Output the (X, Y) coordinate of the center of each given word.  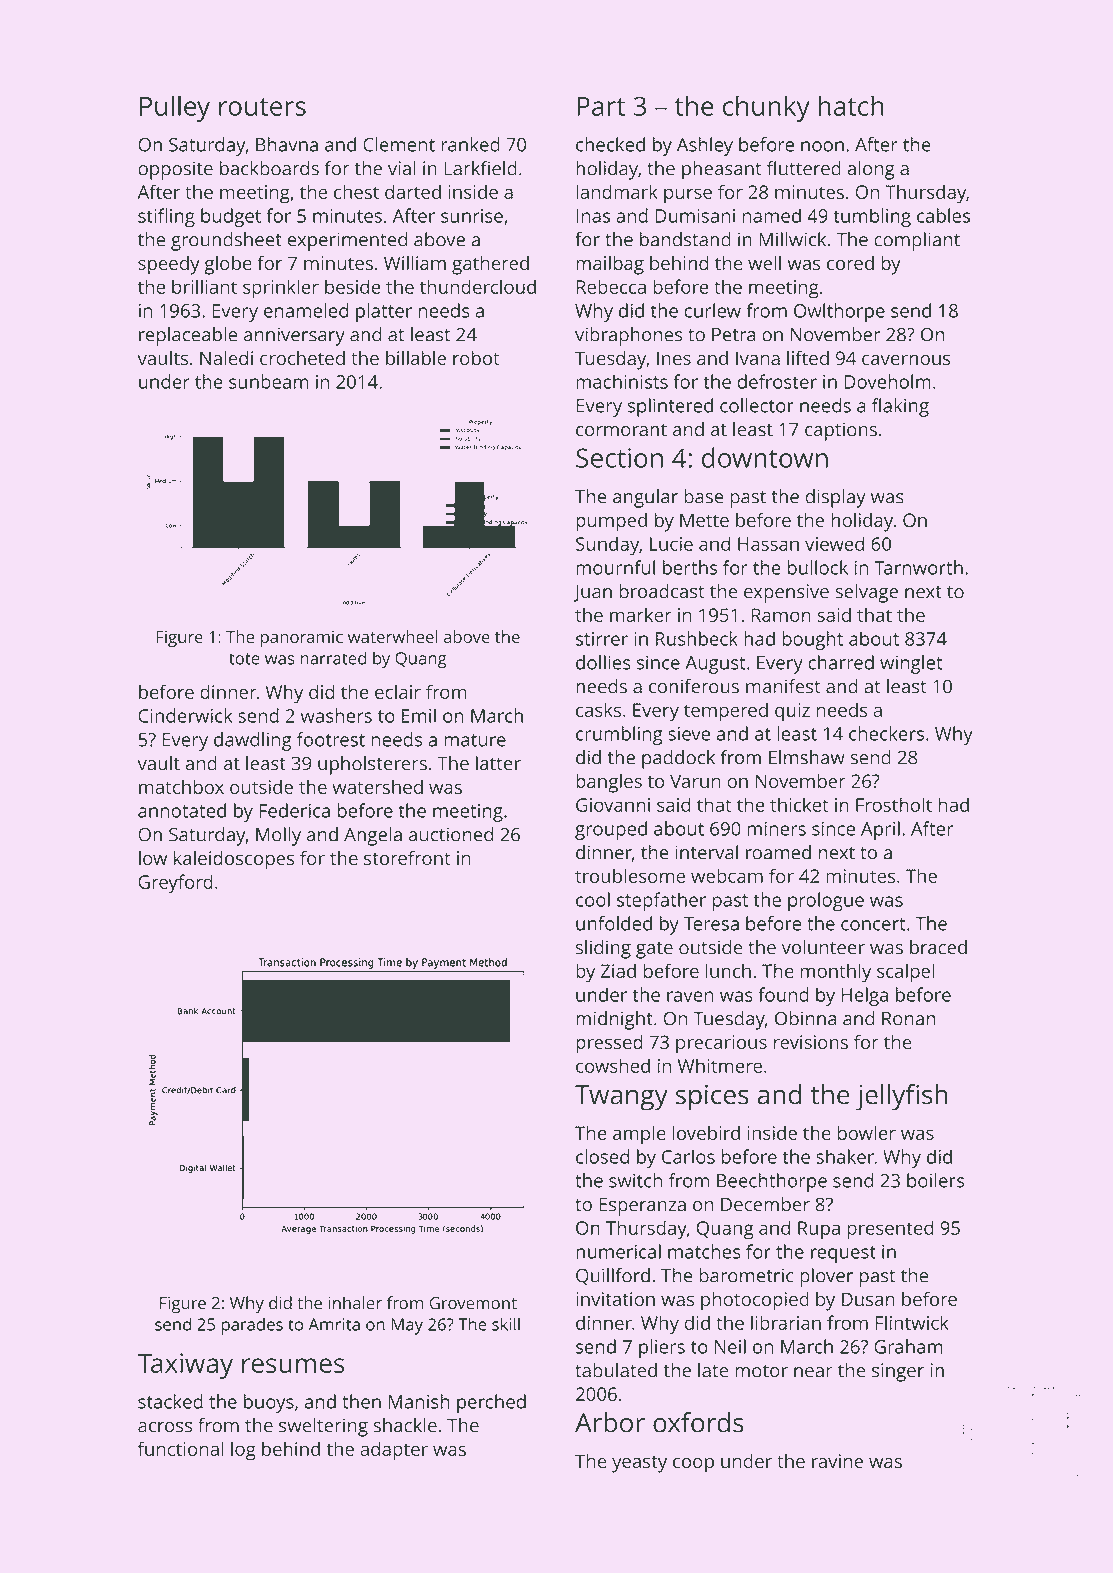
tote (244, 659)
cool (593, 899)
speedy (169, 265)
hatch (851, 105)
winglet (911, 664)
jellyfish (902, 1097)
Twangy (621, 1098)
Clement (399, 144)
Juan (592, 593)
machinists (622, 381)
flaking (900, 407)
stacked (170, 1401)
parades (252, 1326)
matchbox (181, 786)
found (783, 994)
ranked (470, 144)
